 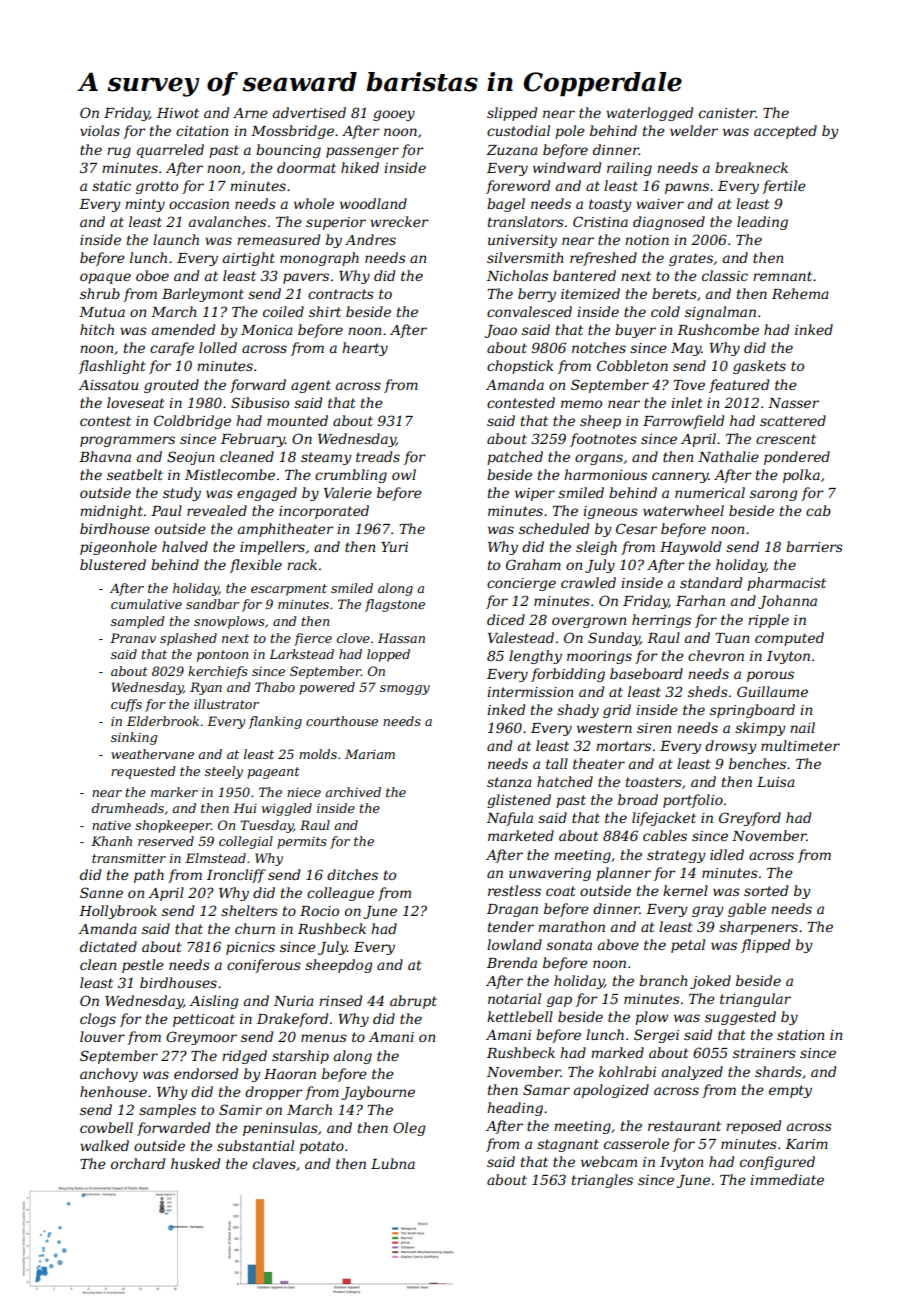 What do you see at coordinates (602, 1181) in the screenshot?
I see `triangles` at bounding box center [602, 1181].
